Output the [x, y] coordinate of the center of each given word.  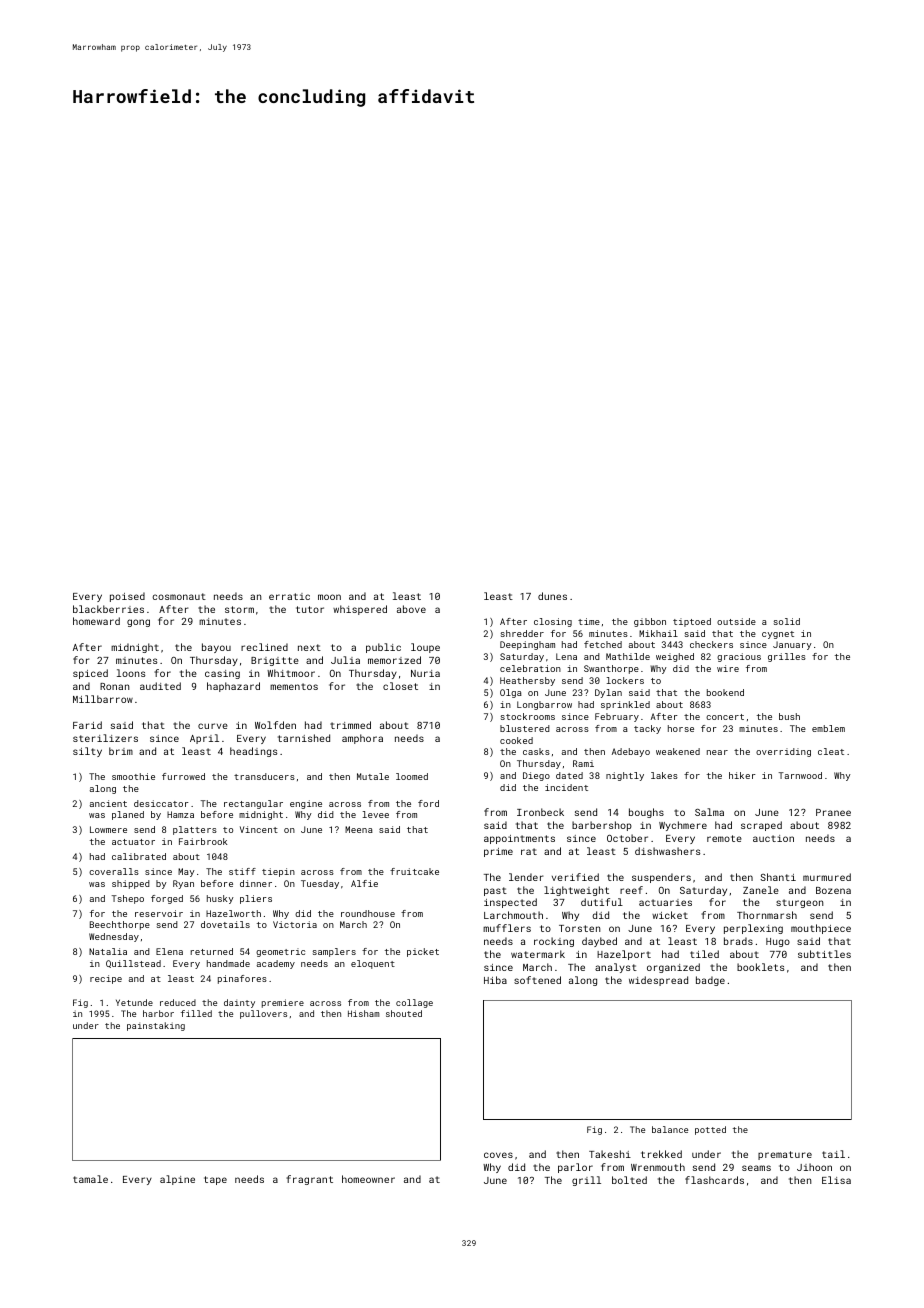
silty [87, 752]
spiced [90, 674]
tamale [90, 1179]
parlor [575, 1168]
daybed [599, 942]
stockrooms [528, 716]
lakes [664, 775]
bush [789, 716]
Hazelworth [233, 913]
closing [553, 622]
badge [710, 981]
